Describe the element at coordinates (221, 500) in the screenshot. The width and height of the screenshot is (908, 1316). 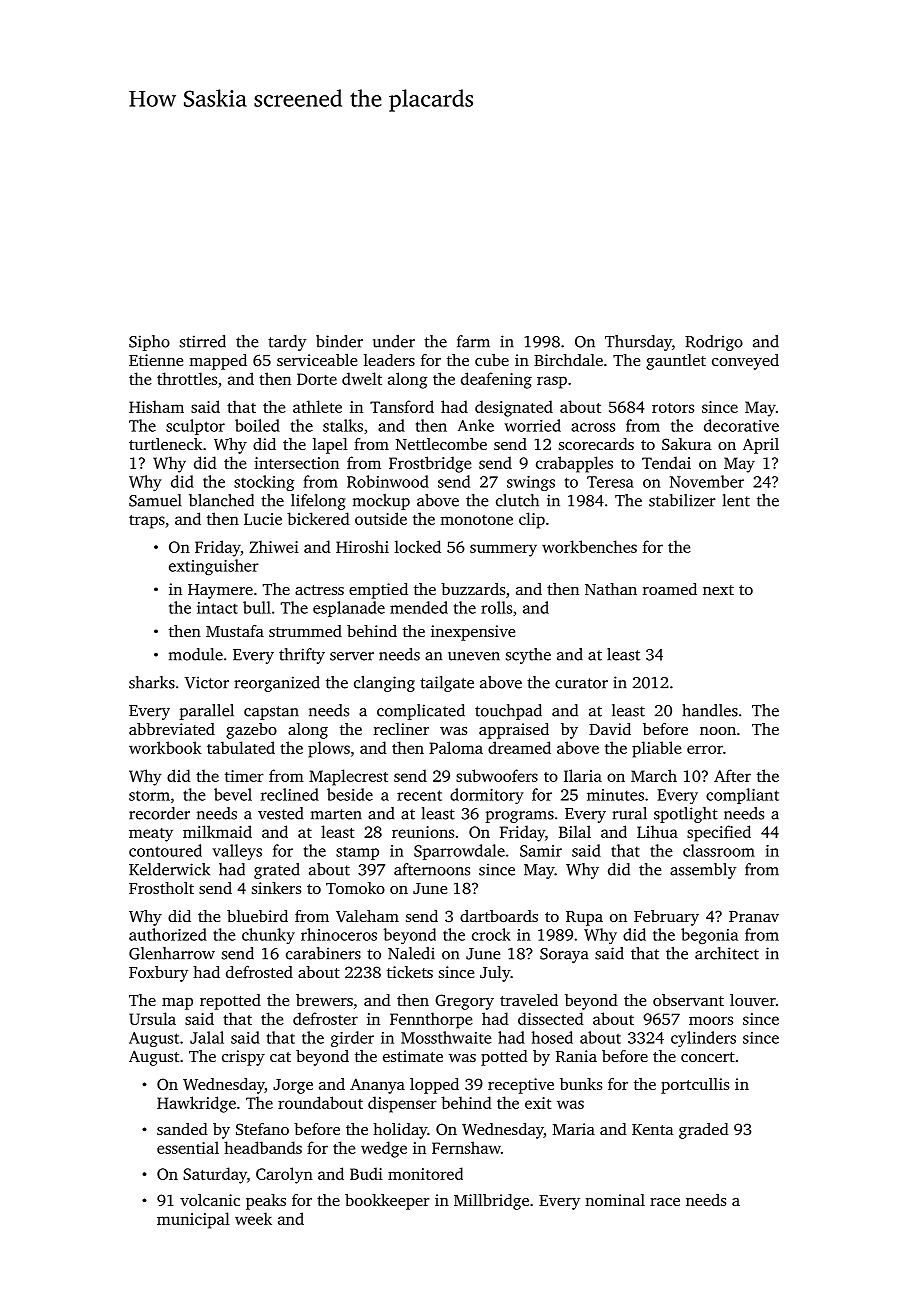
I see `blanched` at that location.
